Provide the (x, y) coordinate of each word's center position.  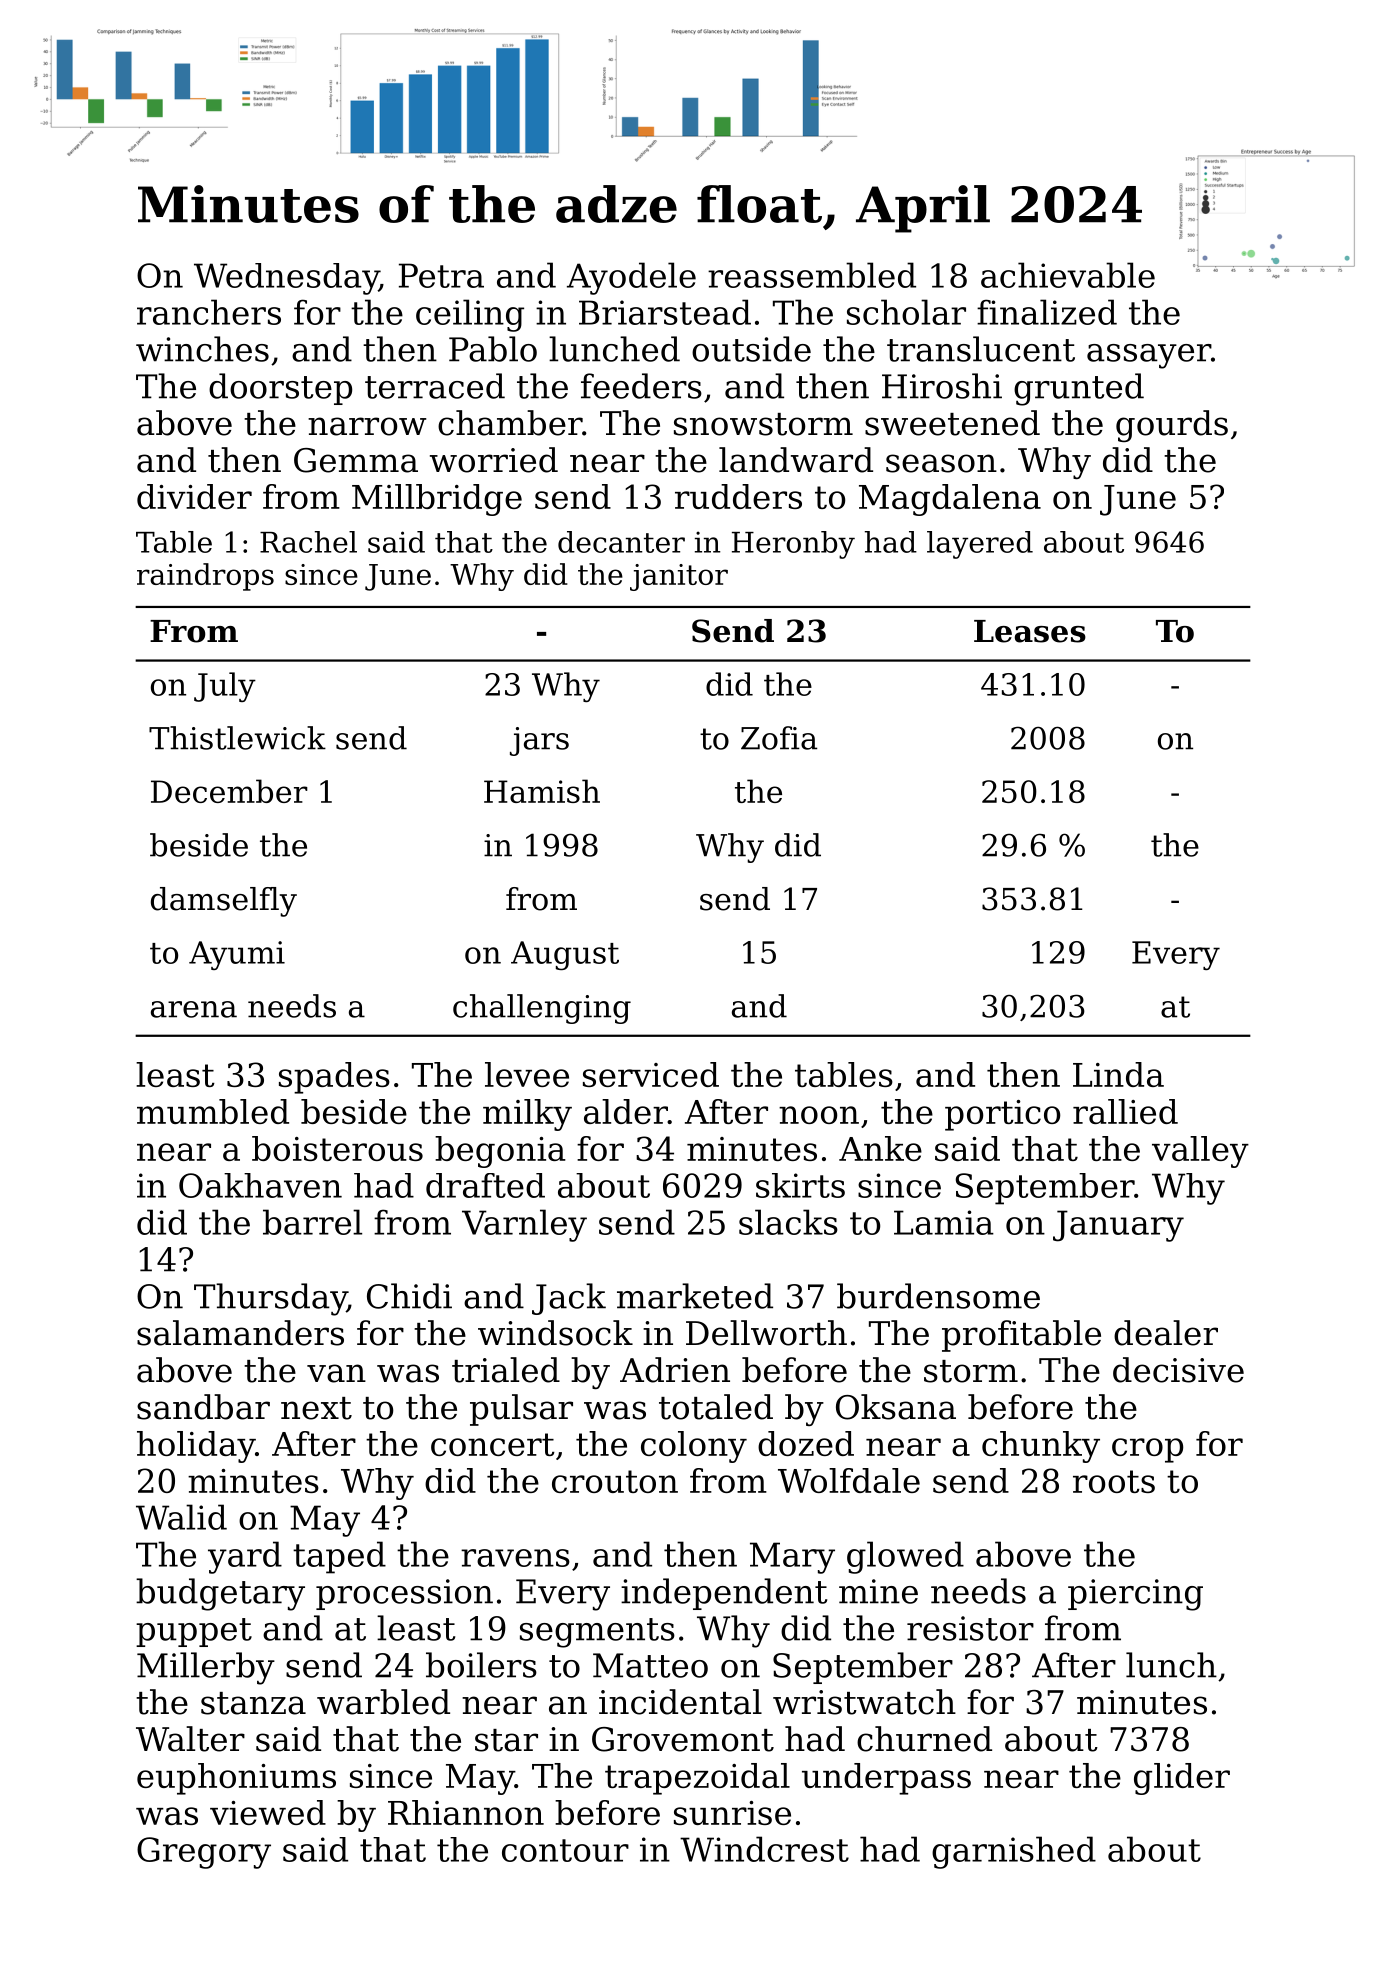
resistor (970, 1628)
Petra (441, 275)
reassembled (812, 275)
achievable (1068, 275)
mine (878, 1591)
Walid (181, 1517)
